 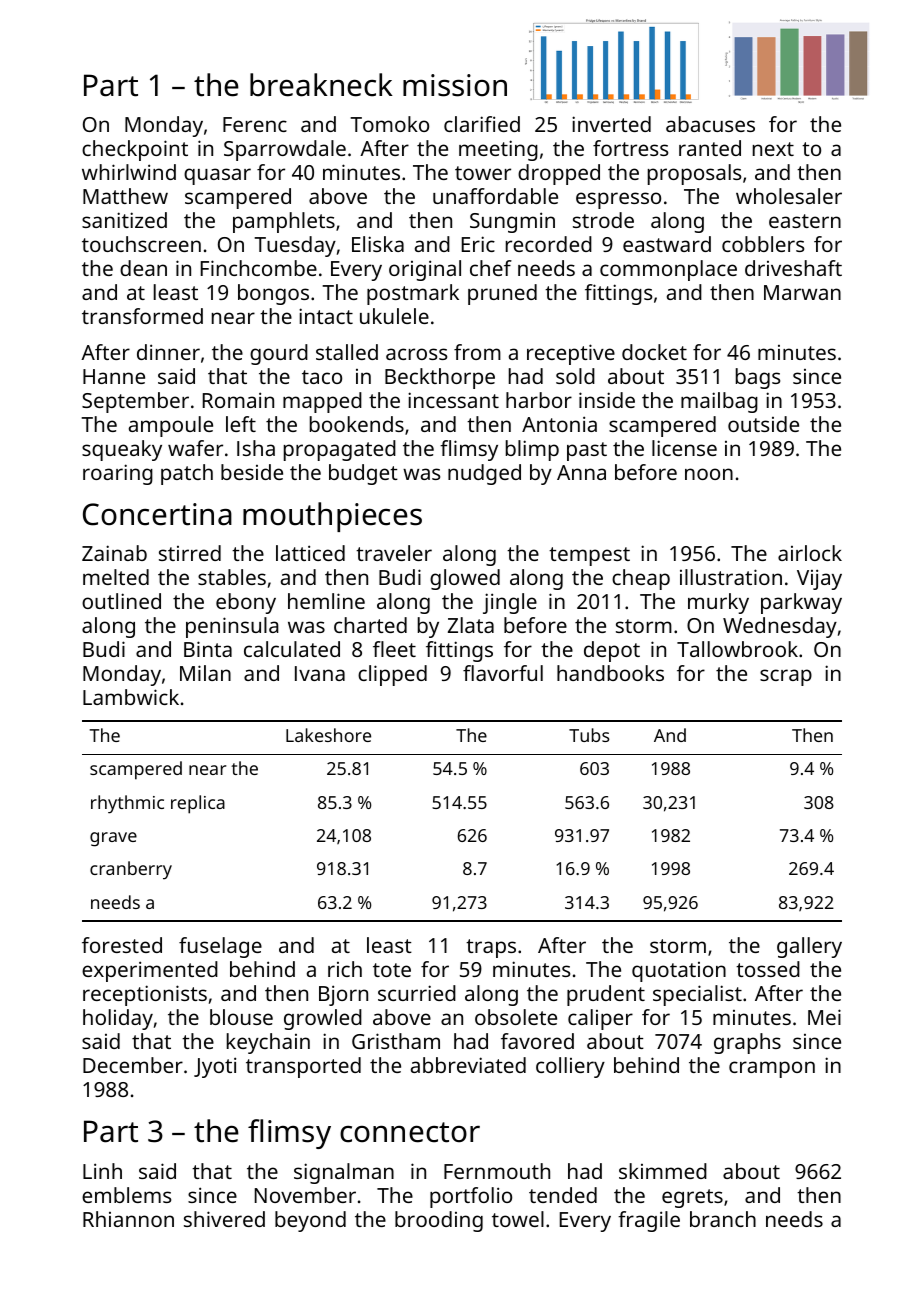 What do you see at coordinates (819, 579) in the image?
I see `Vijay` at bounding box center [819, 579].
